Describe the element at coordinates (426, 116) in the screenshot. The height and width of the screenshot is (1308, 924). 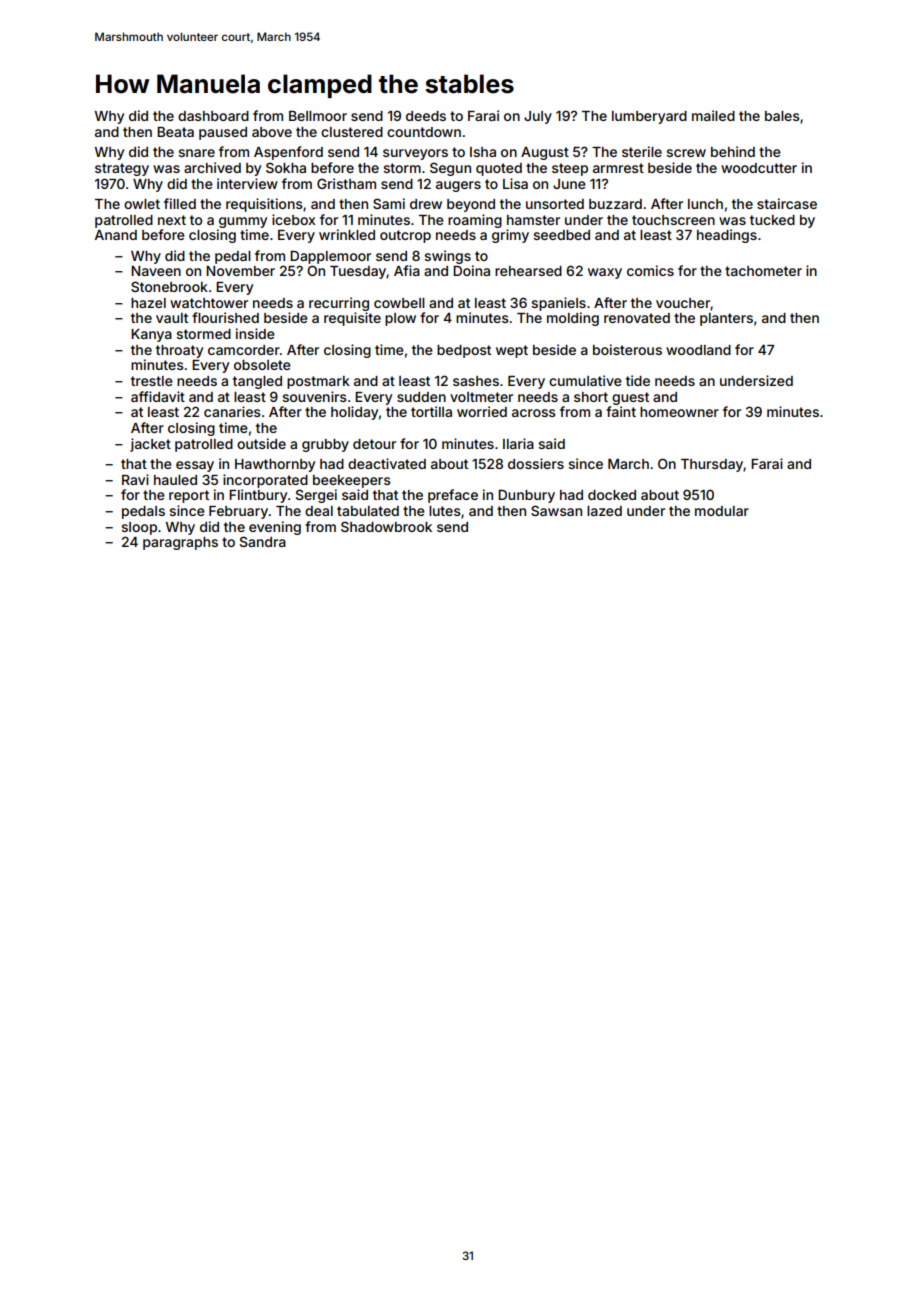
I see `deeds` at that location.
